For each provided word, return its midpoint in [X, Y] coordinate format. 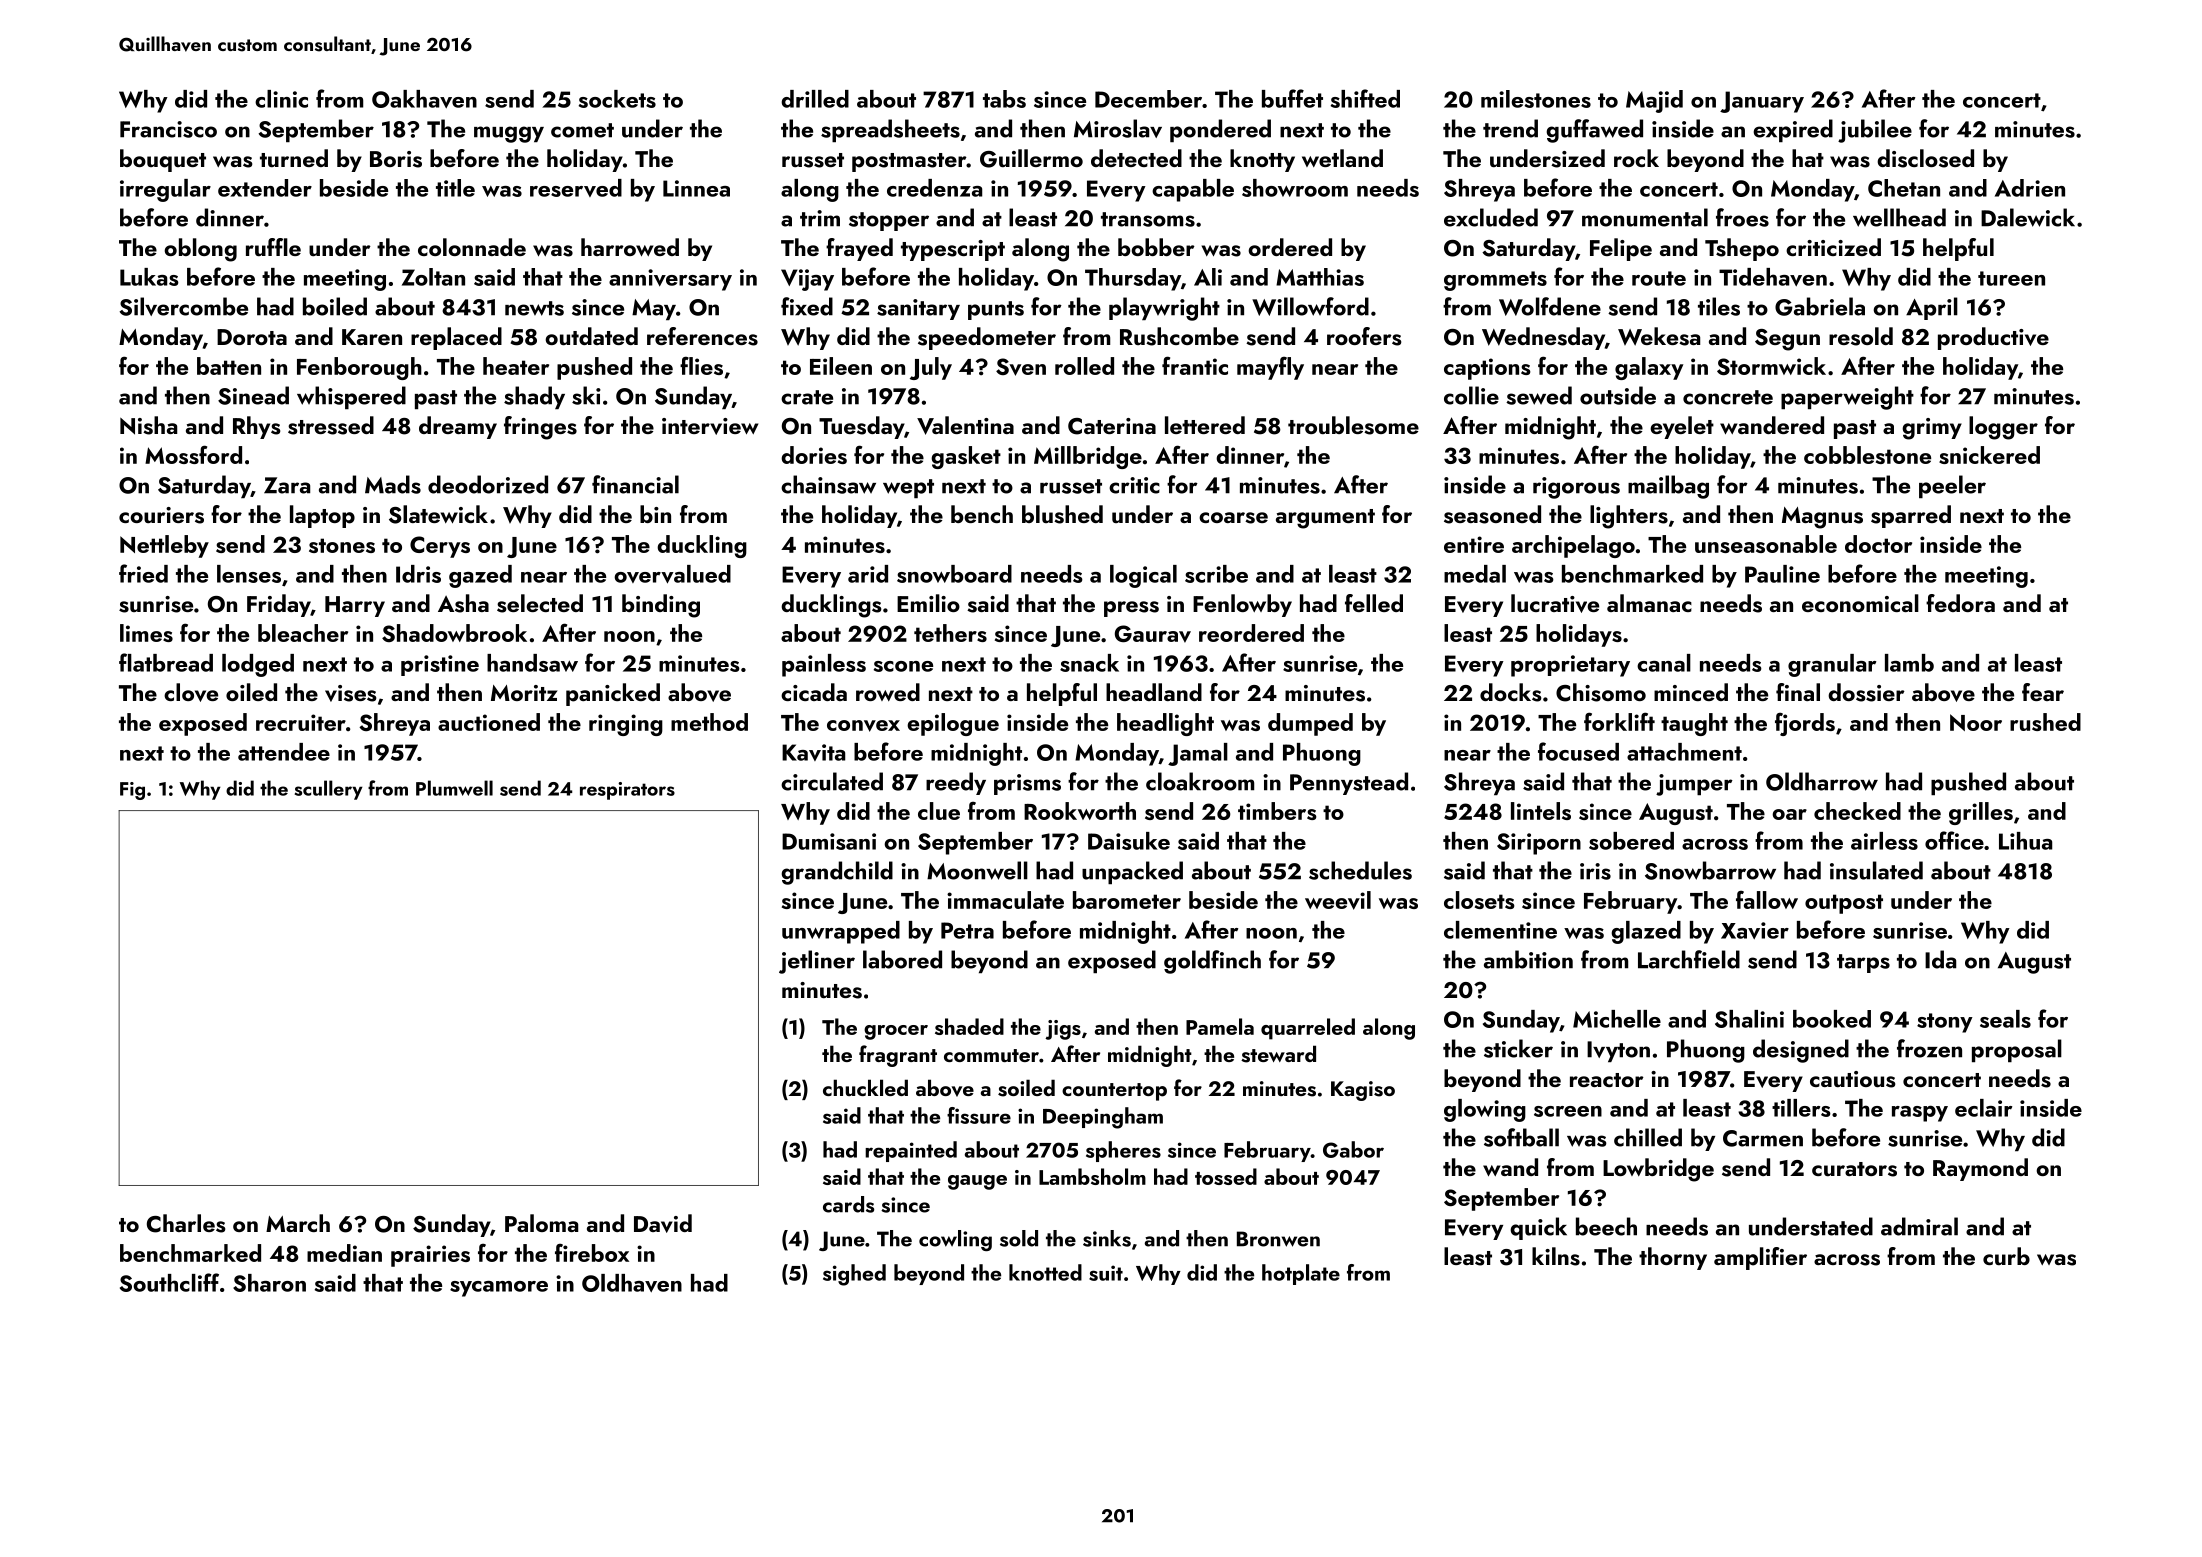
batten [229, 366]
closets [1479, 900]
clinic [281, 99]
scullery [329, 790]
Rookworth [1080, 811]
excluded [1491, 217]
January [1762, 102]
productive [1993, 338]
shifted [1365, 98]
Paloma [541, 1223]
